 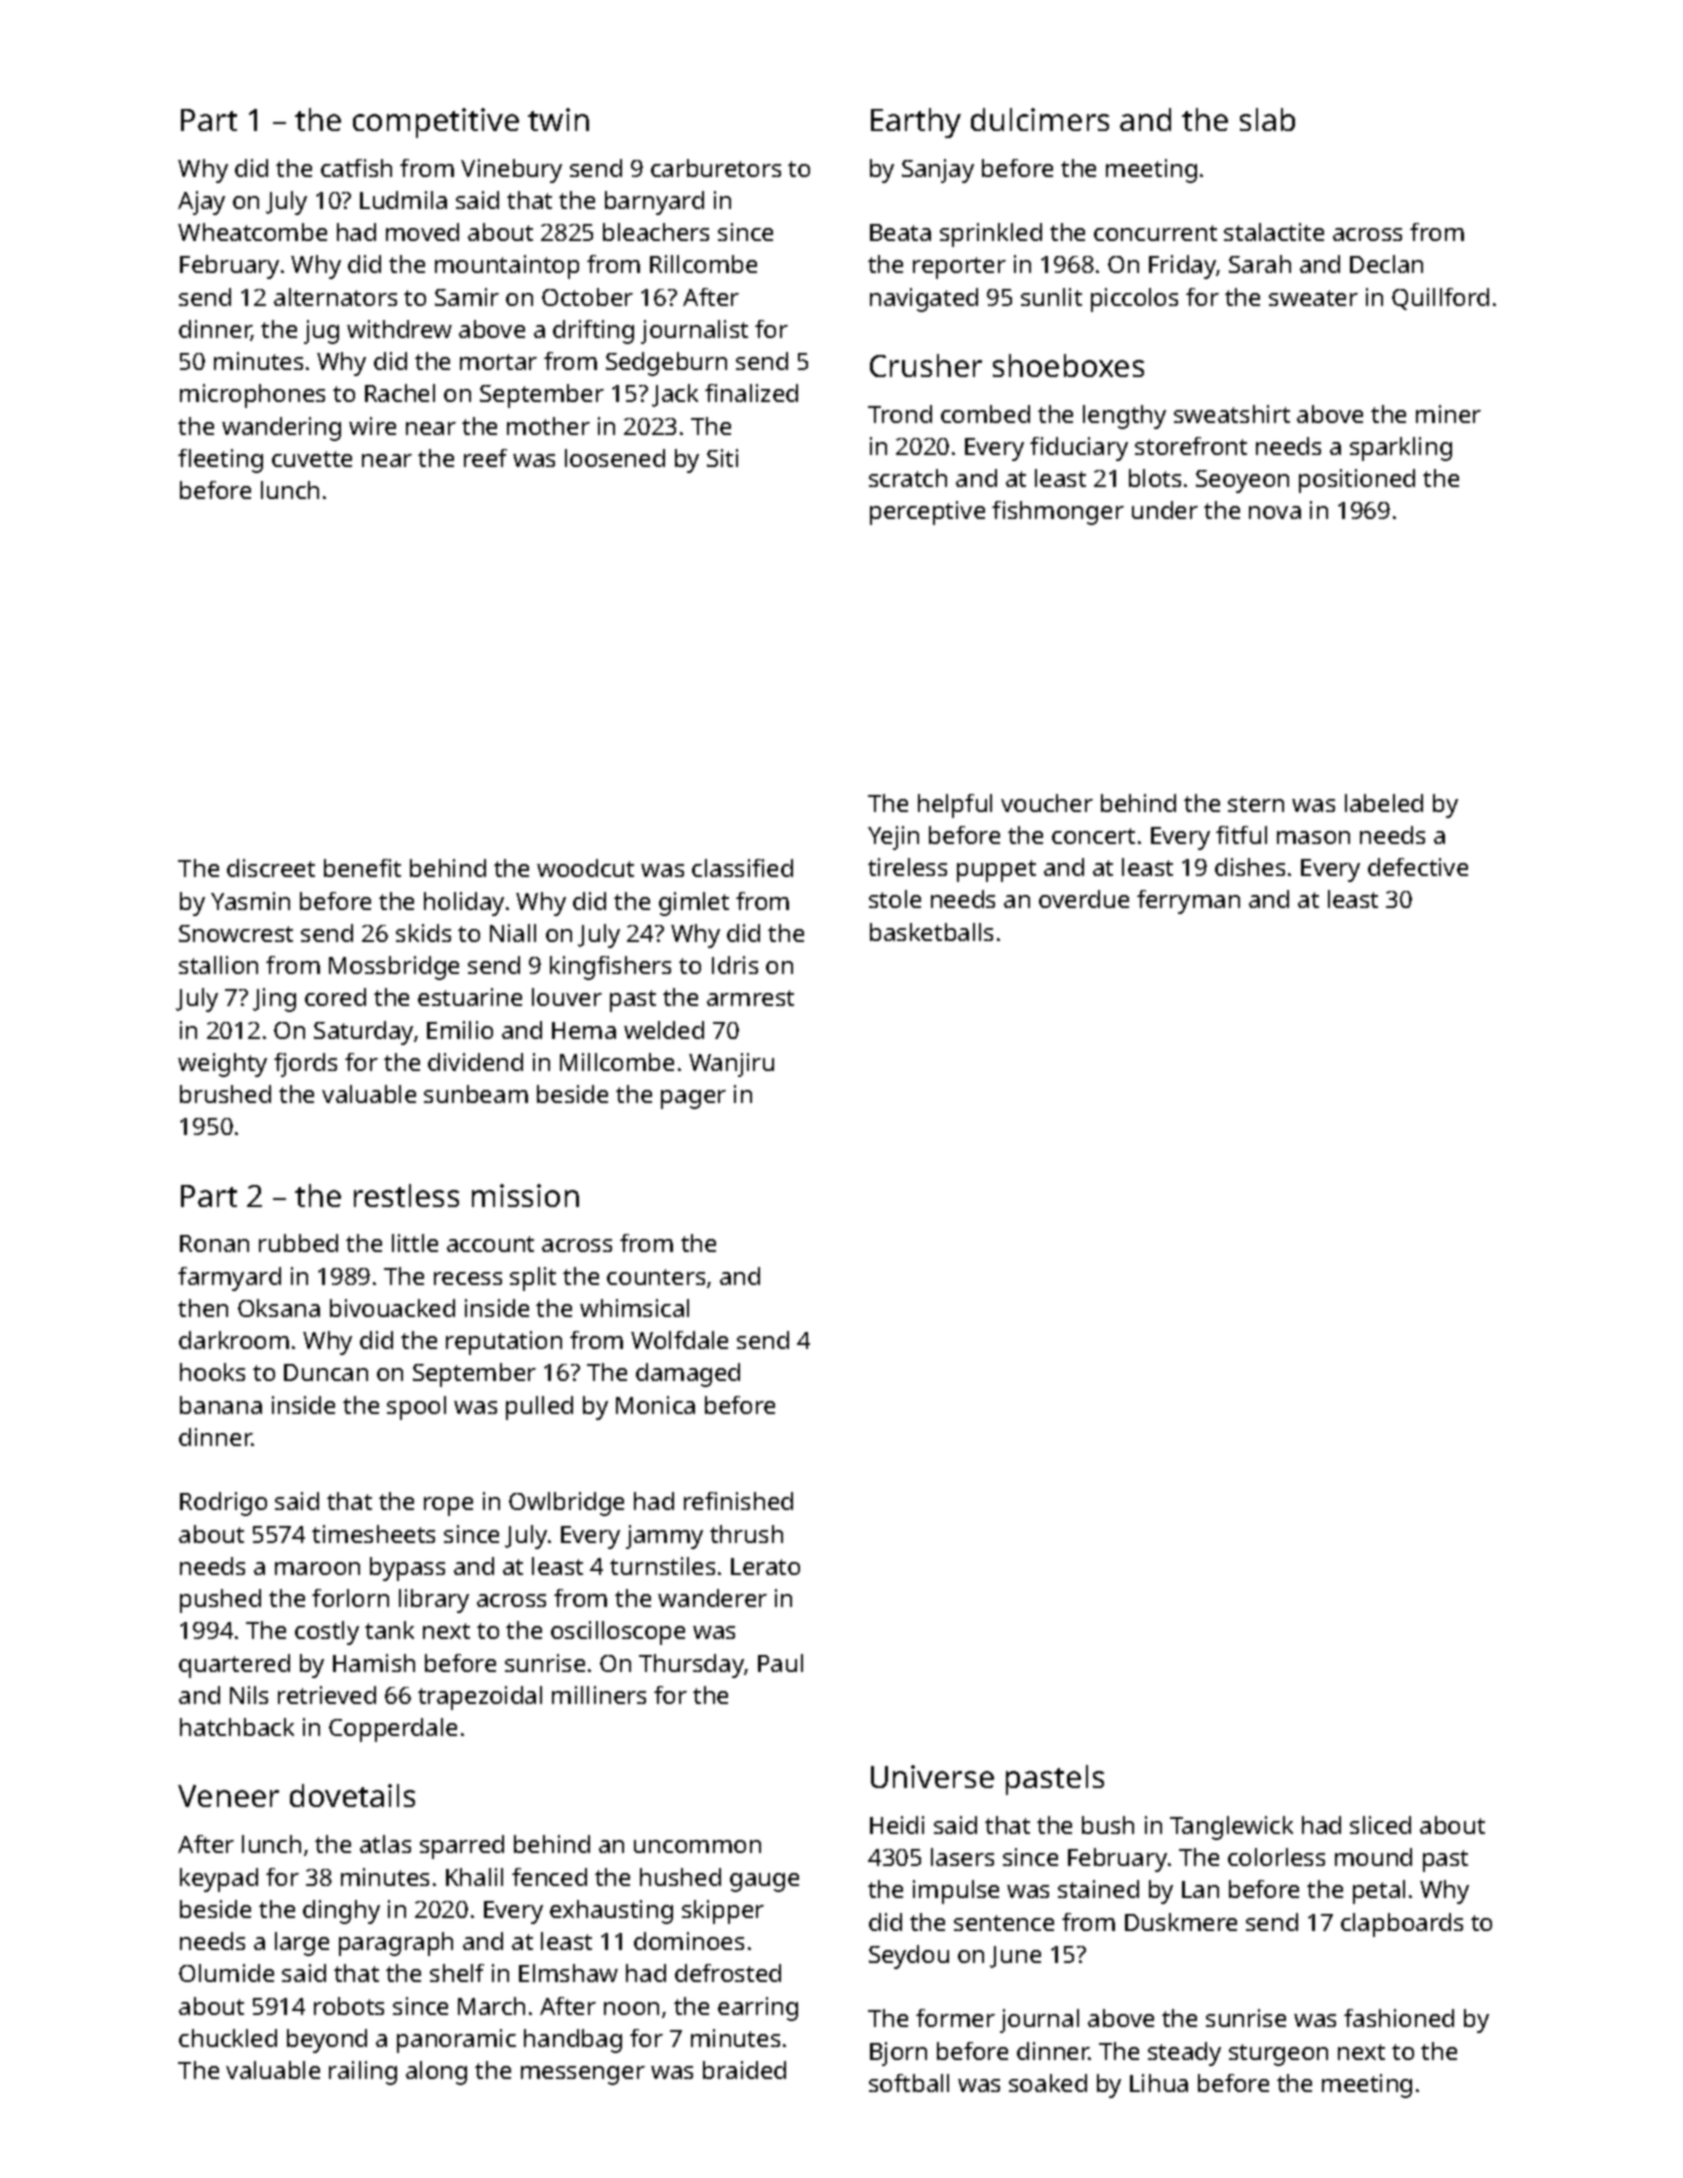 I want to click on Tanglewick, so click(x=1231, y=1828).
